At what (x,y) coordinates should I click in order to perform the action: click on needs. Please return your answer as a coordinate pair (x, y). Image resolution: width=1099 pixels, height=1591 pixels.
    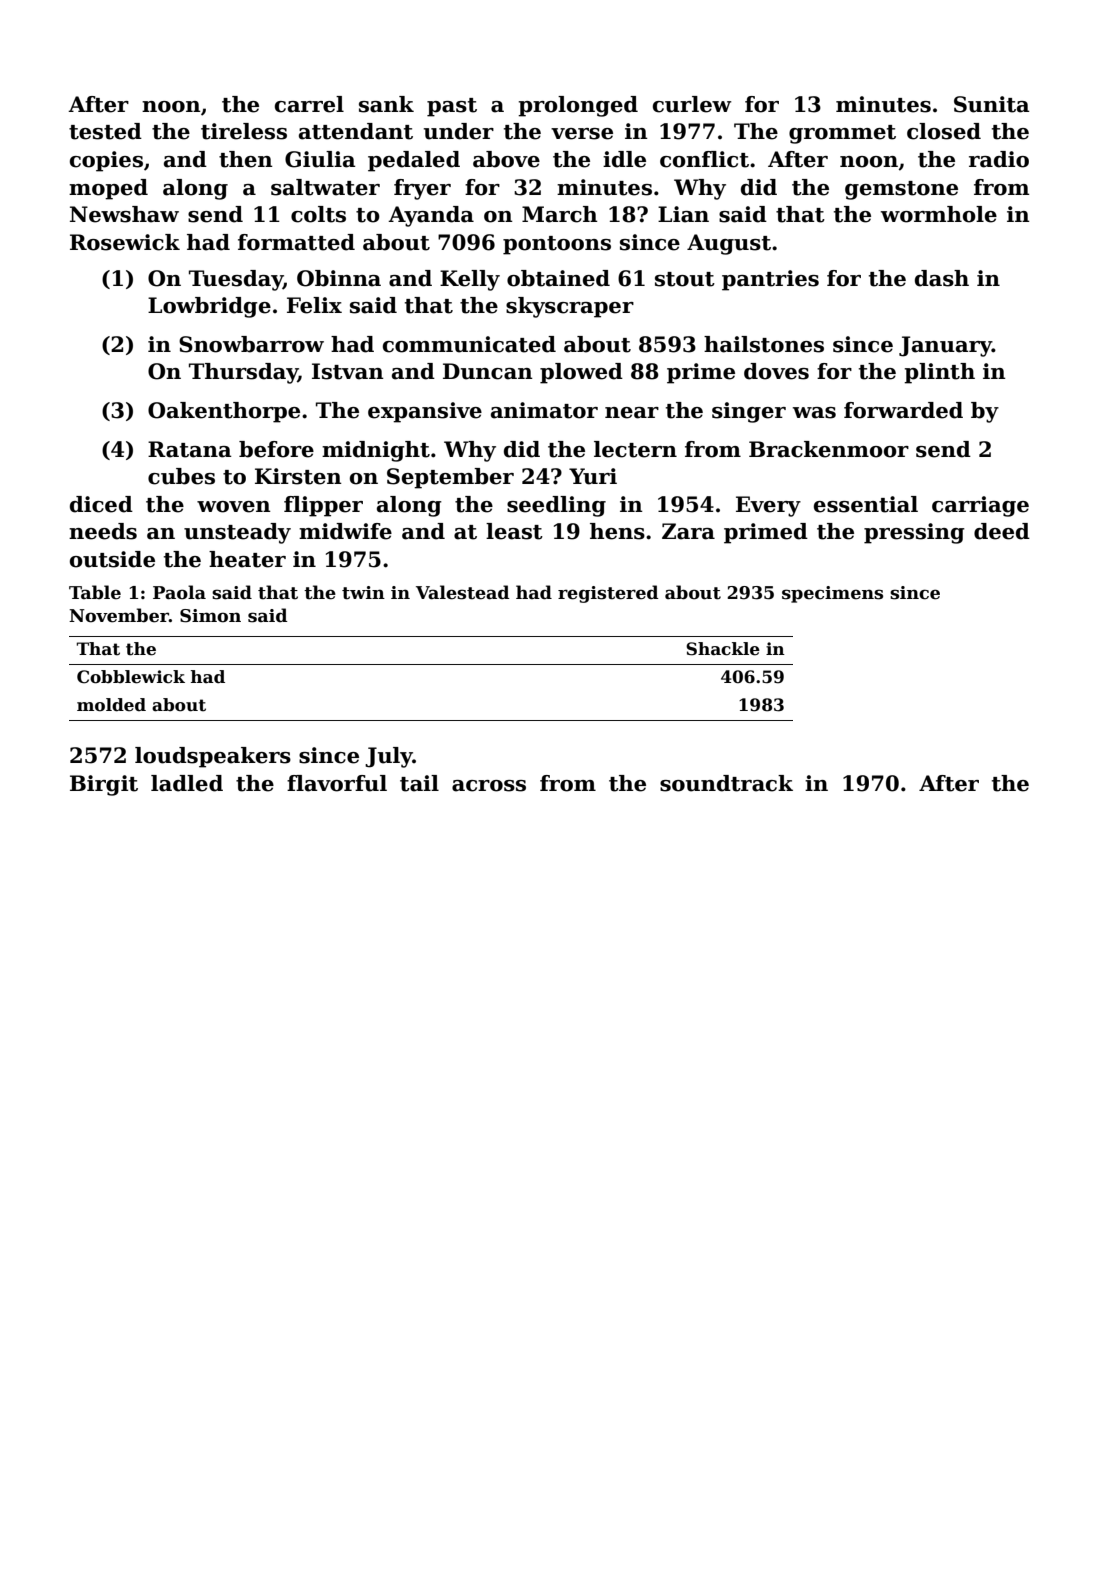
    Looking at the image, I should click on (103, 531).
